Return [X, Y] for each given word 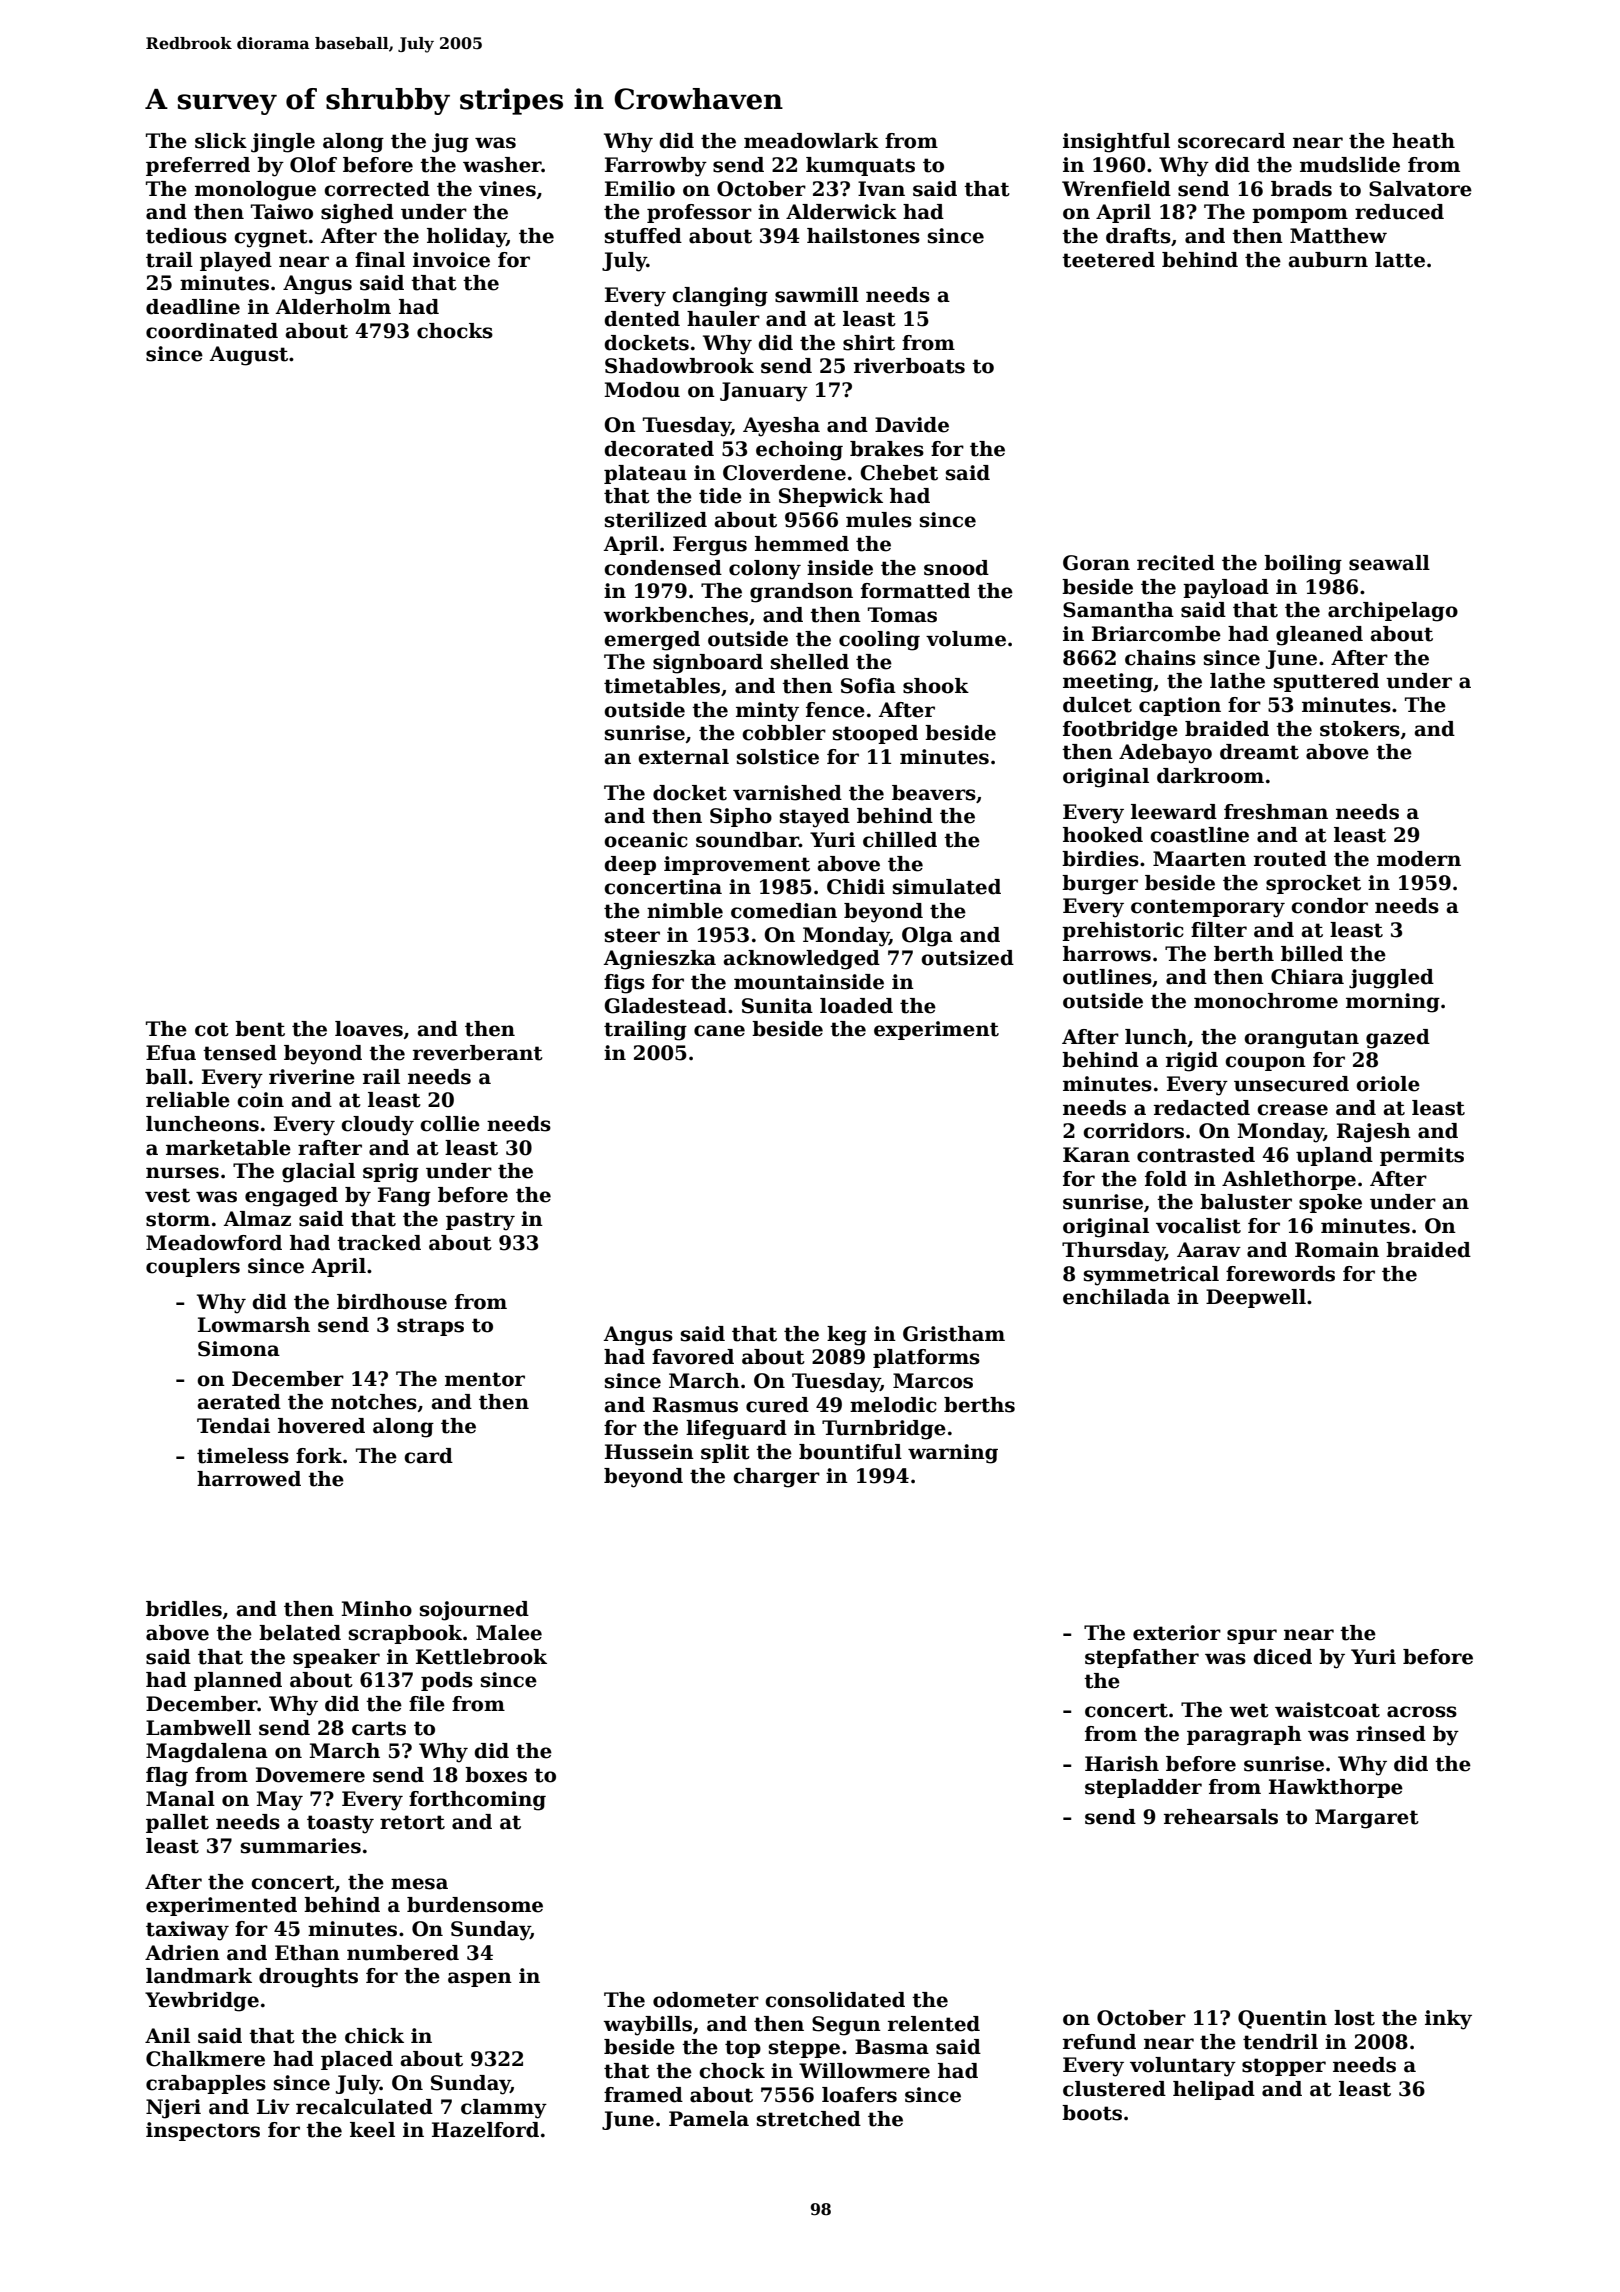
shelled [810, 662]
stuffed [643, 236]
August [248, 356]
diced [1282, 1657]
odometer [706, 2000]
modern [1419, 859]
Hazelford [485, 2130]
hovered [321, 1426]
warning [953, 1454]
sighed [357, 214]
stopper [1284, 2067]
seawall [1389, 563]
